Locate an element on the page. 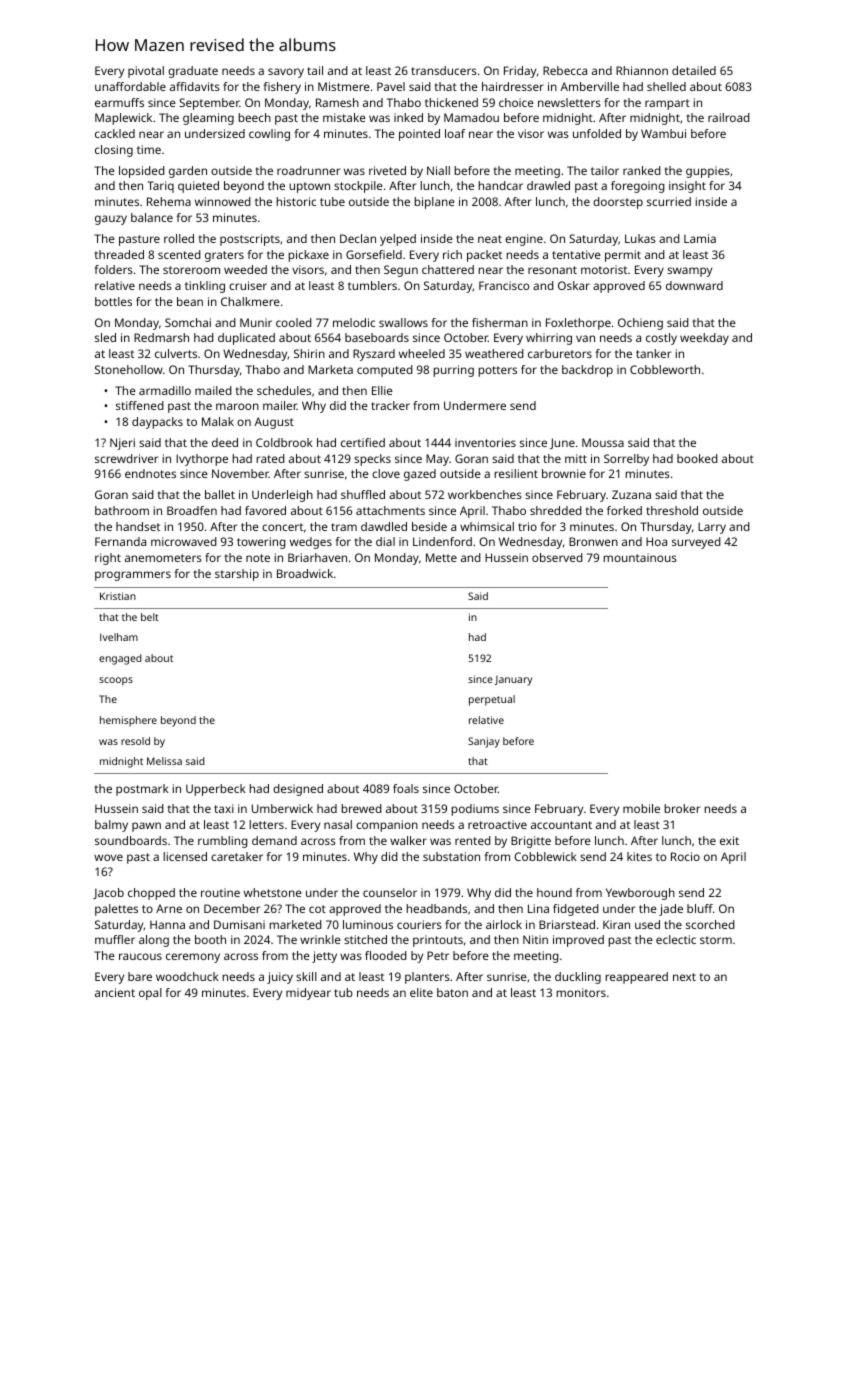 Image resolution: width=849 pixels, height=1400 pixels. scoops is located at coordinates (116, 681).
